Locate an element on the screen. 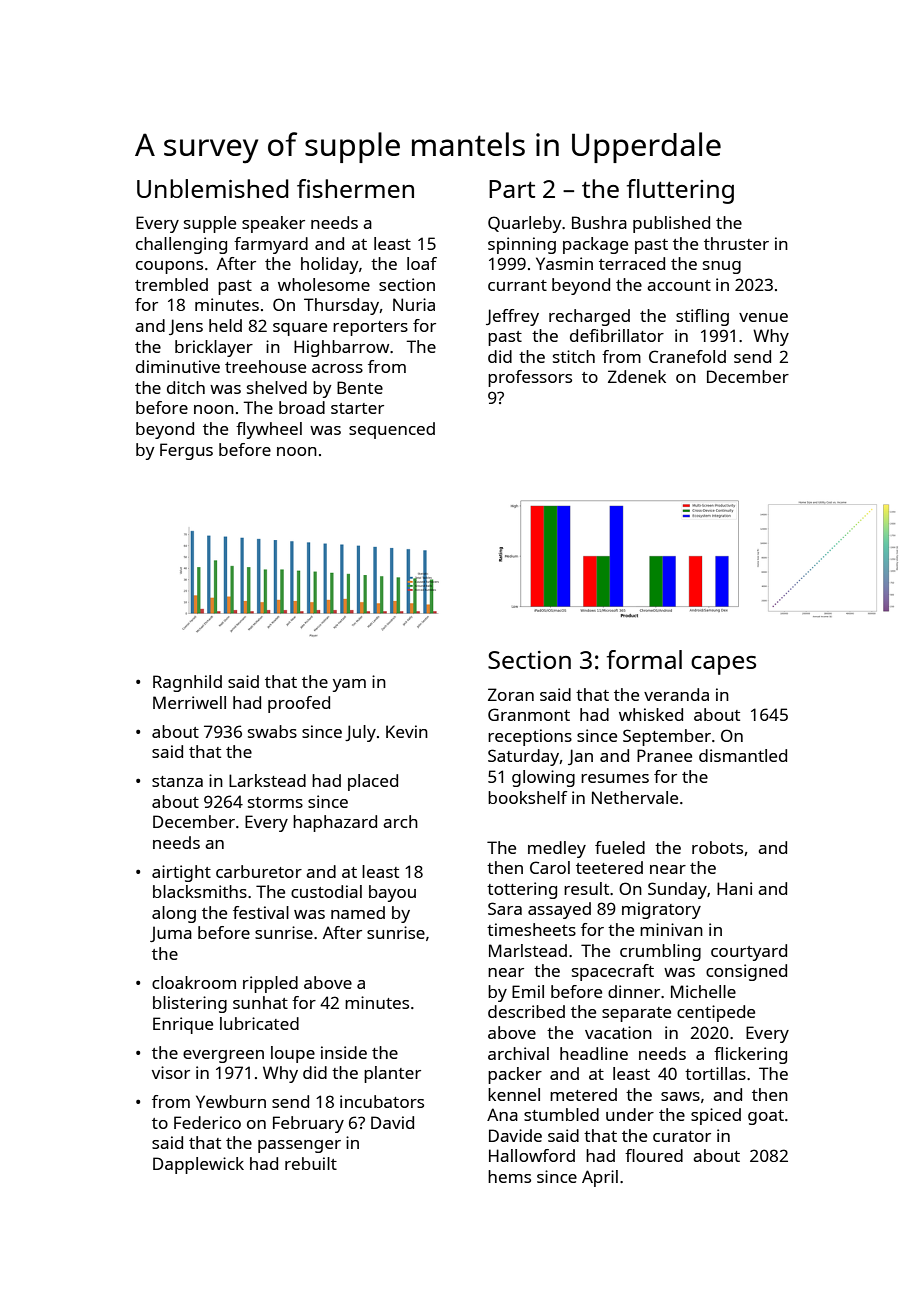 This screenshot has width=924, height=1314. fluttering is located at coordinates (680, 191).
